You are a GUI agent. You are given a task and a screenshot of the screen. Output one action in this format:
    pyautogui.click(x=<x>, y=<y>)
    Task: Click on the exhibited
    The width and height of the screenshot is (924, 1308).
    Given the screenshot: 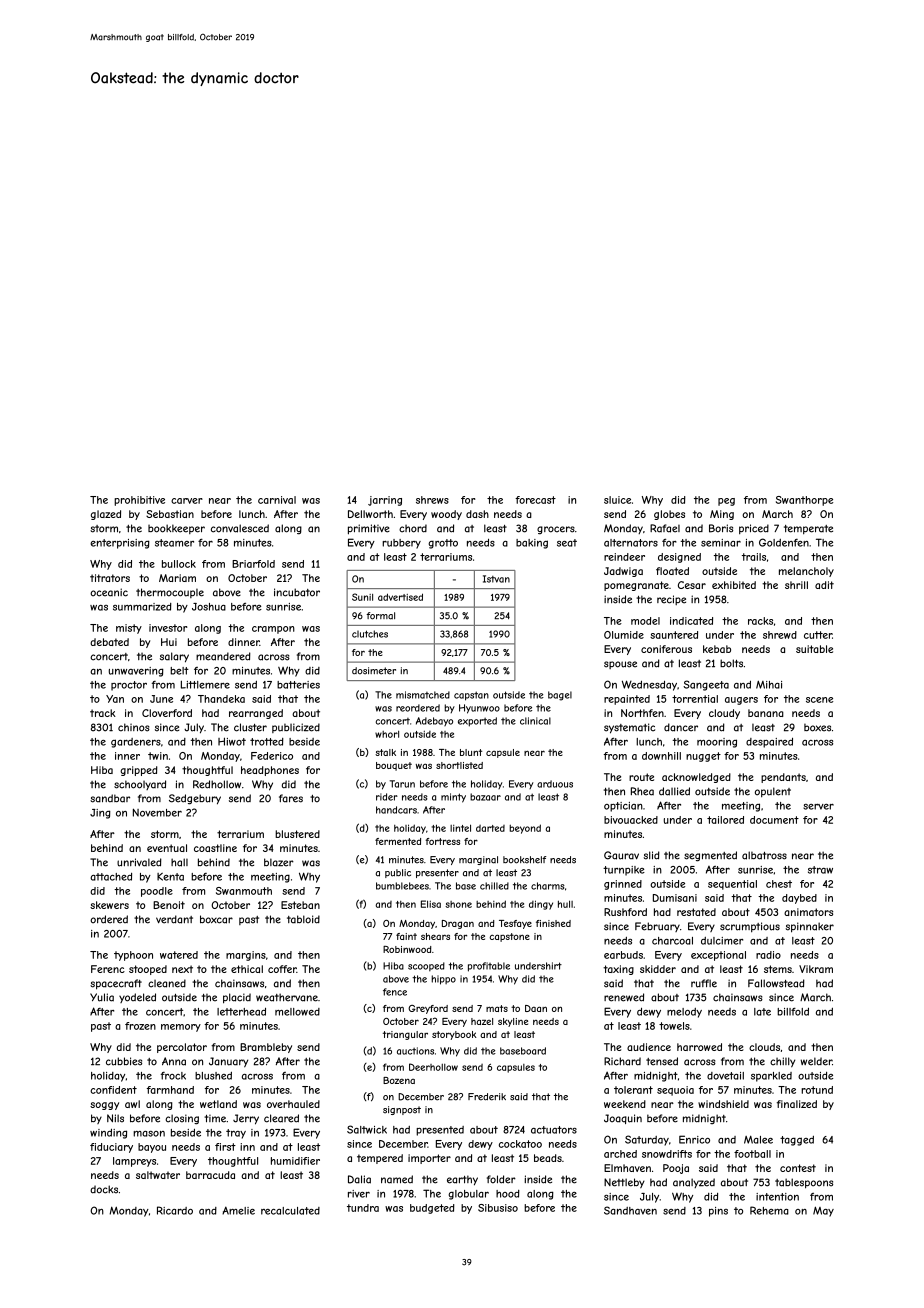 What is the action you would take?
    pyautogui.click(x=734, y=585)
